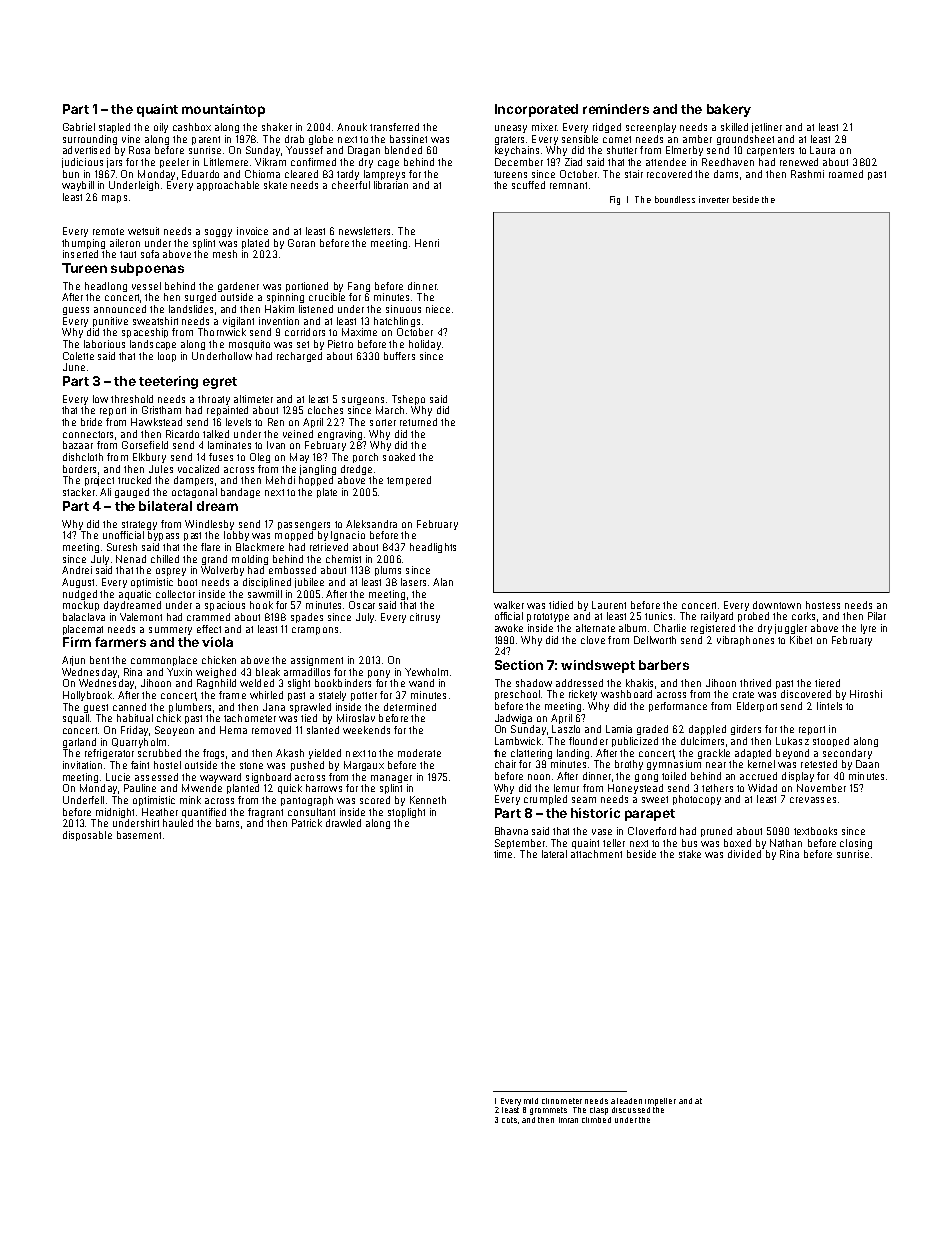  Describe the element at coordinates (509, 1120) in the screenshot. I see `cots` at that location.
